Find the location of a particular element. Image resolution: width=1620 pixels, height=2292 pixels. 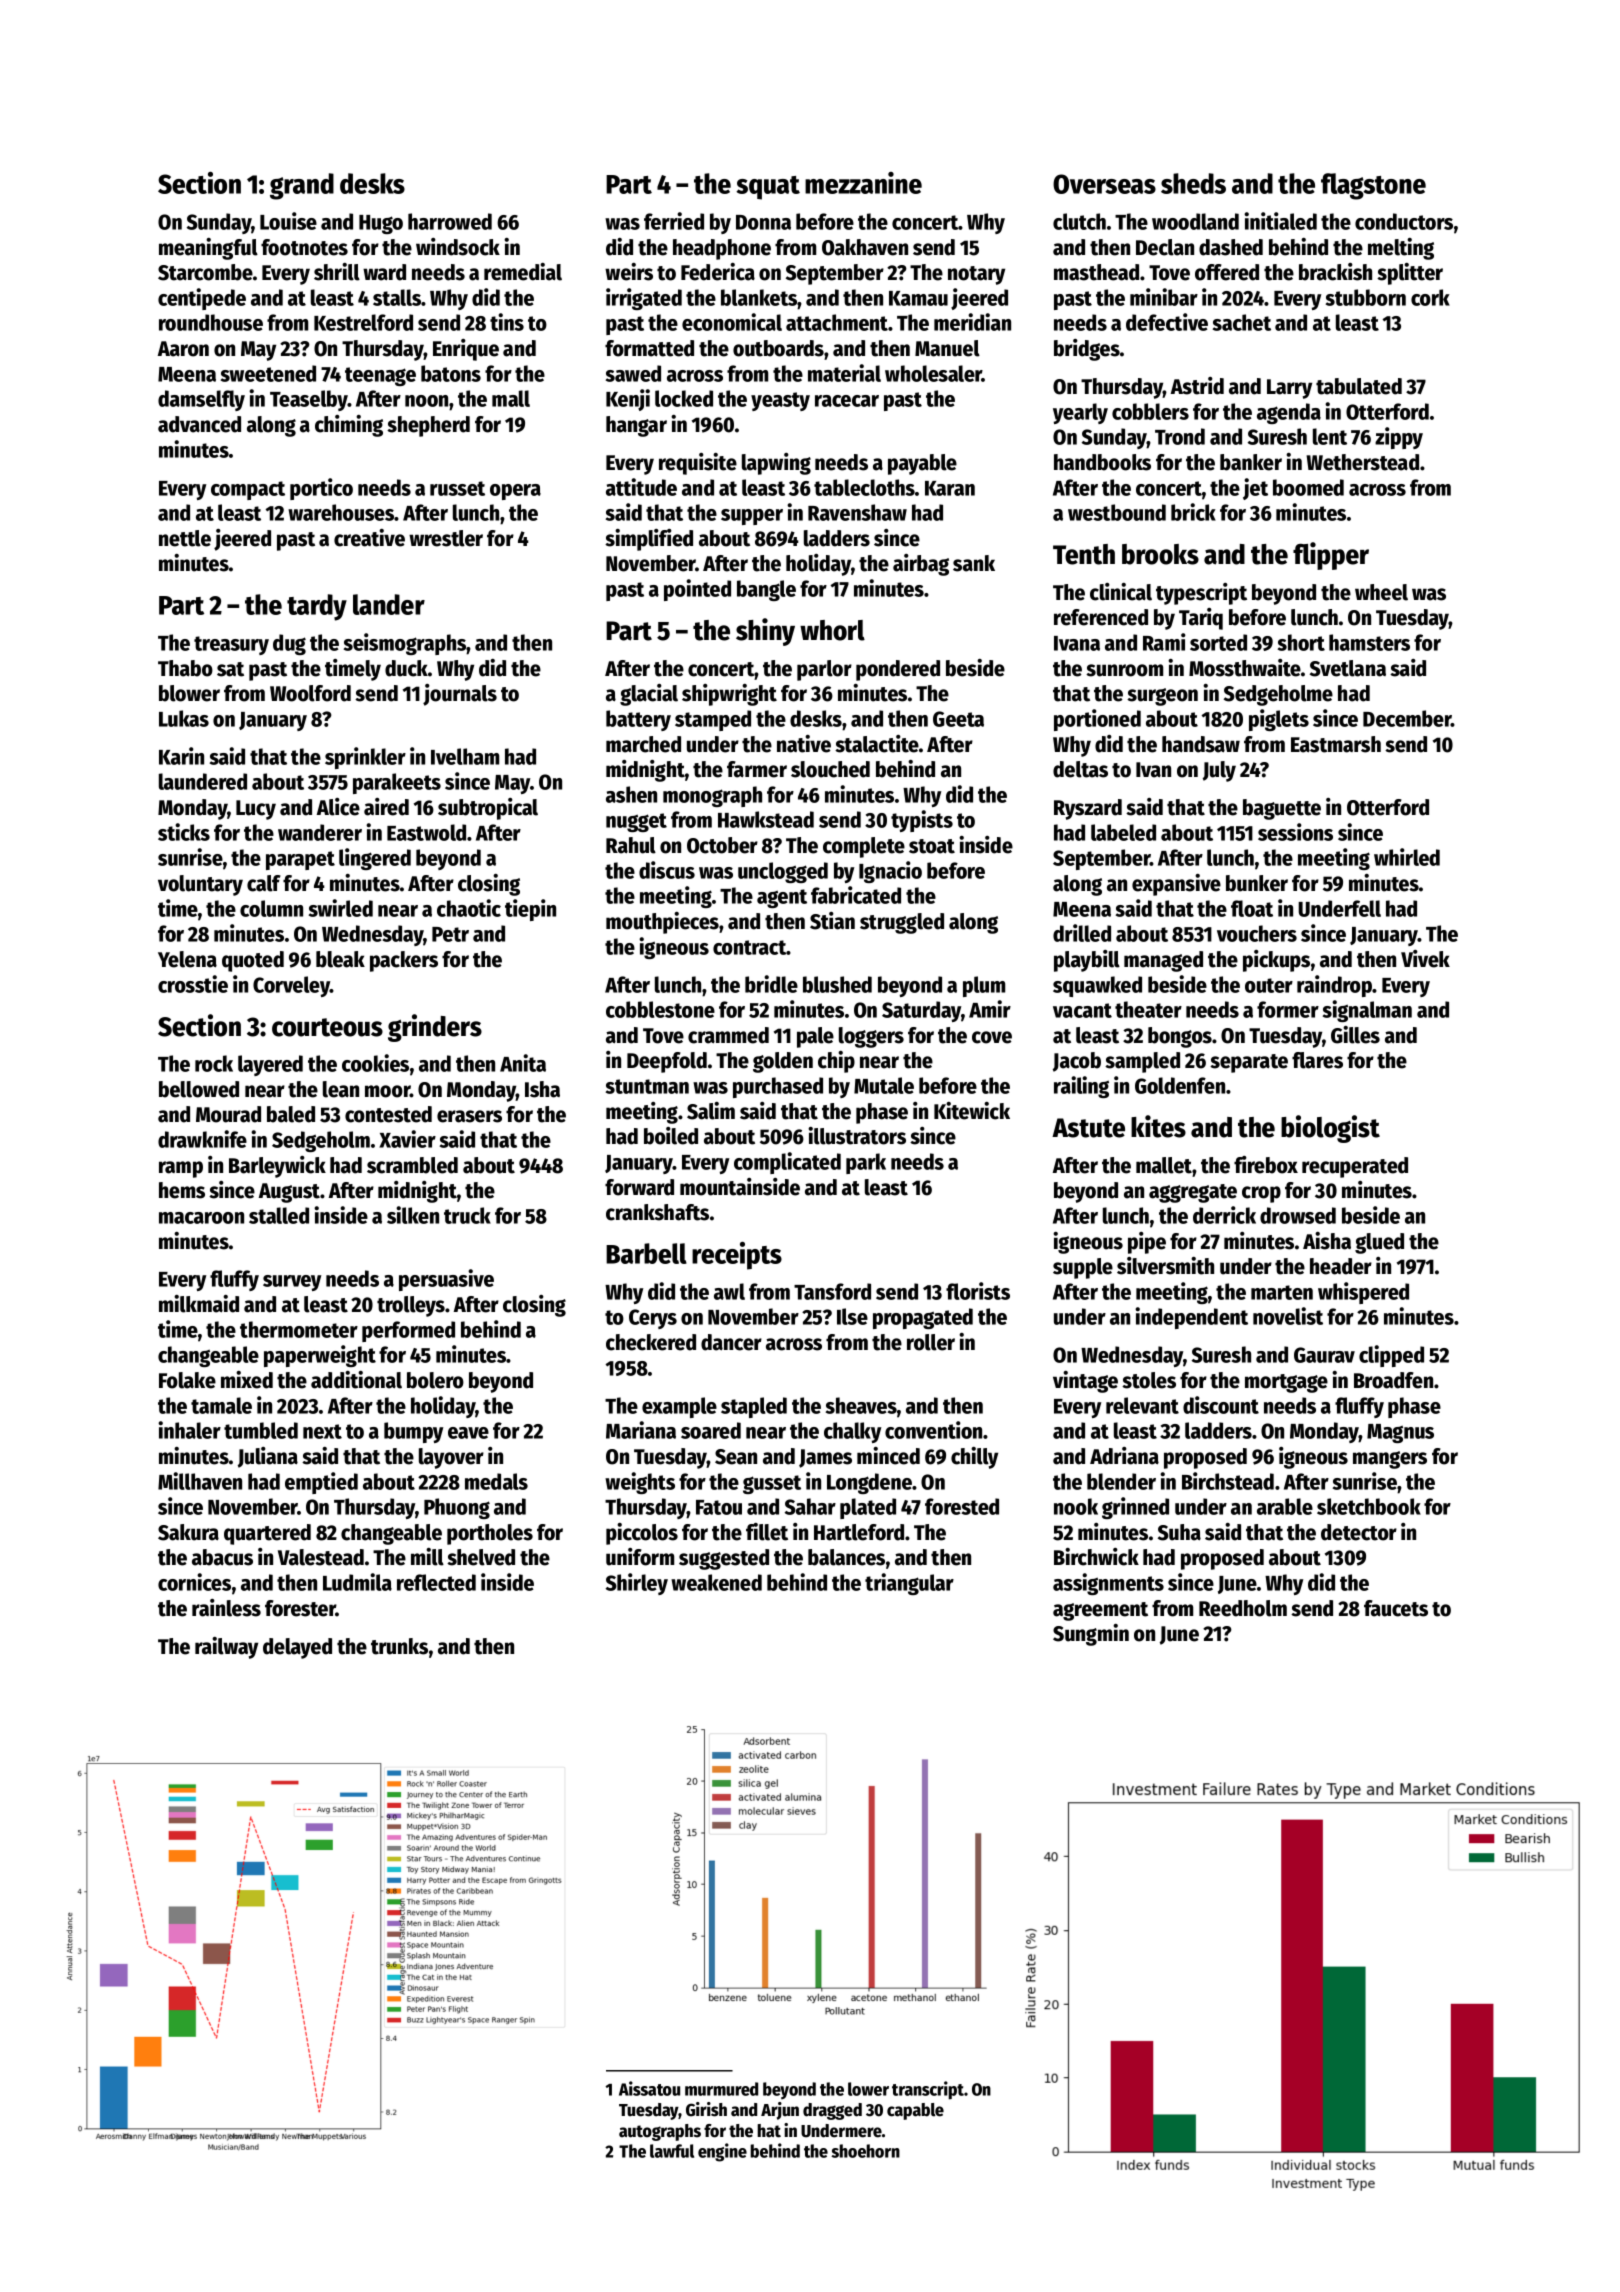

Lucy is located at coordinates (256, 810).
